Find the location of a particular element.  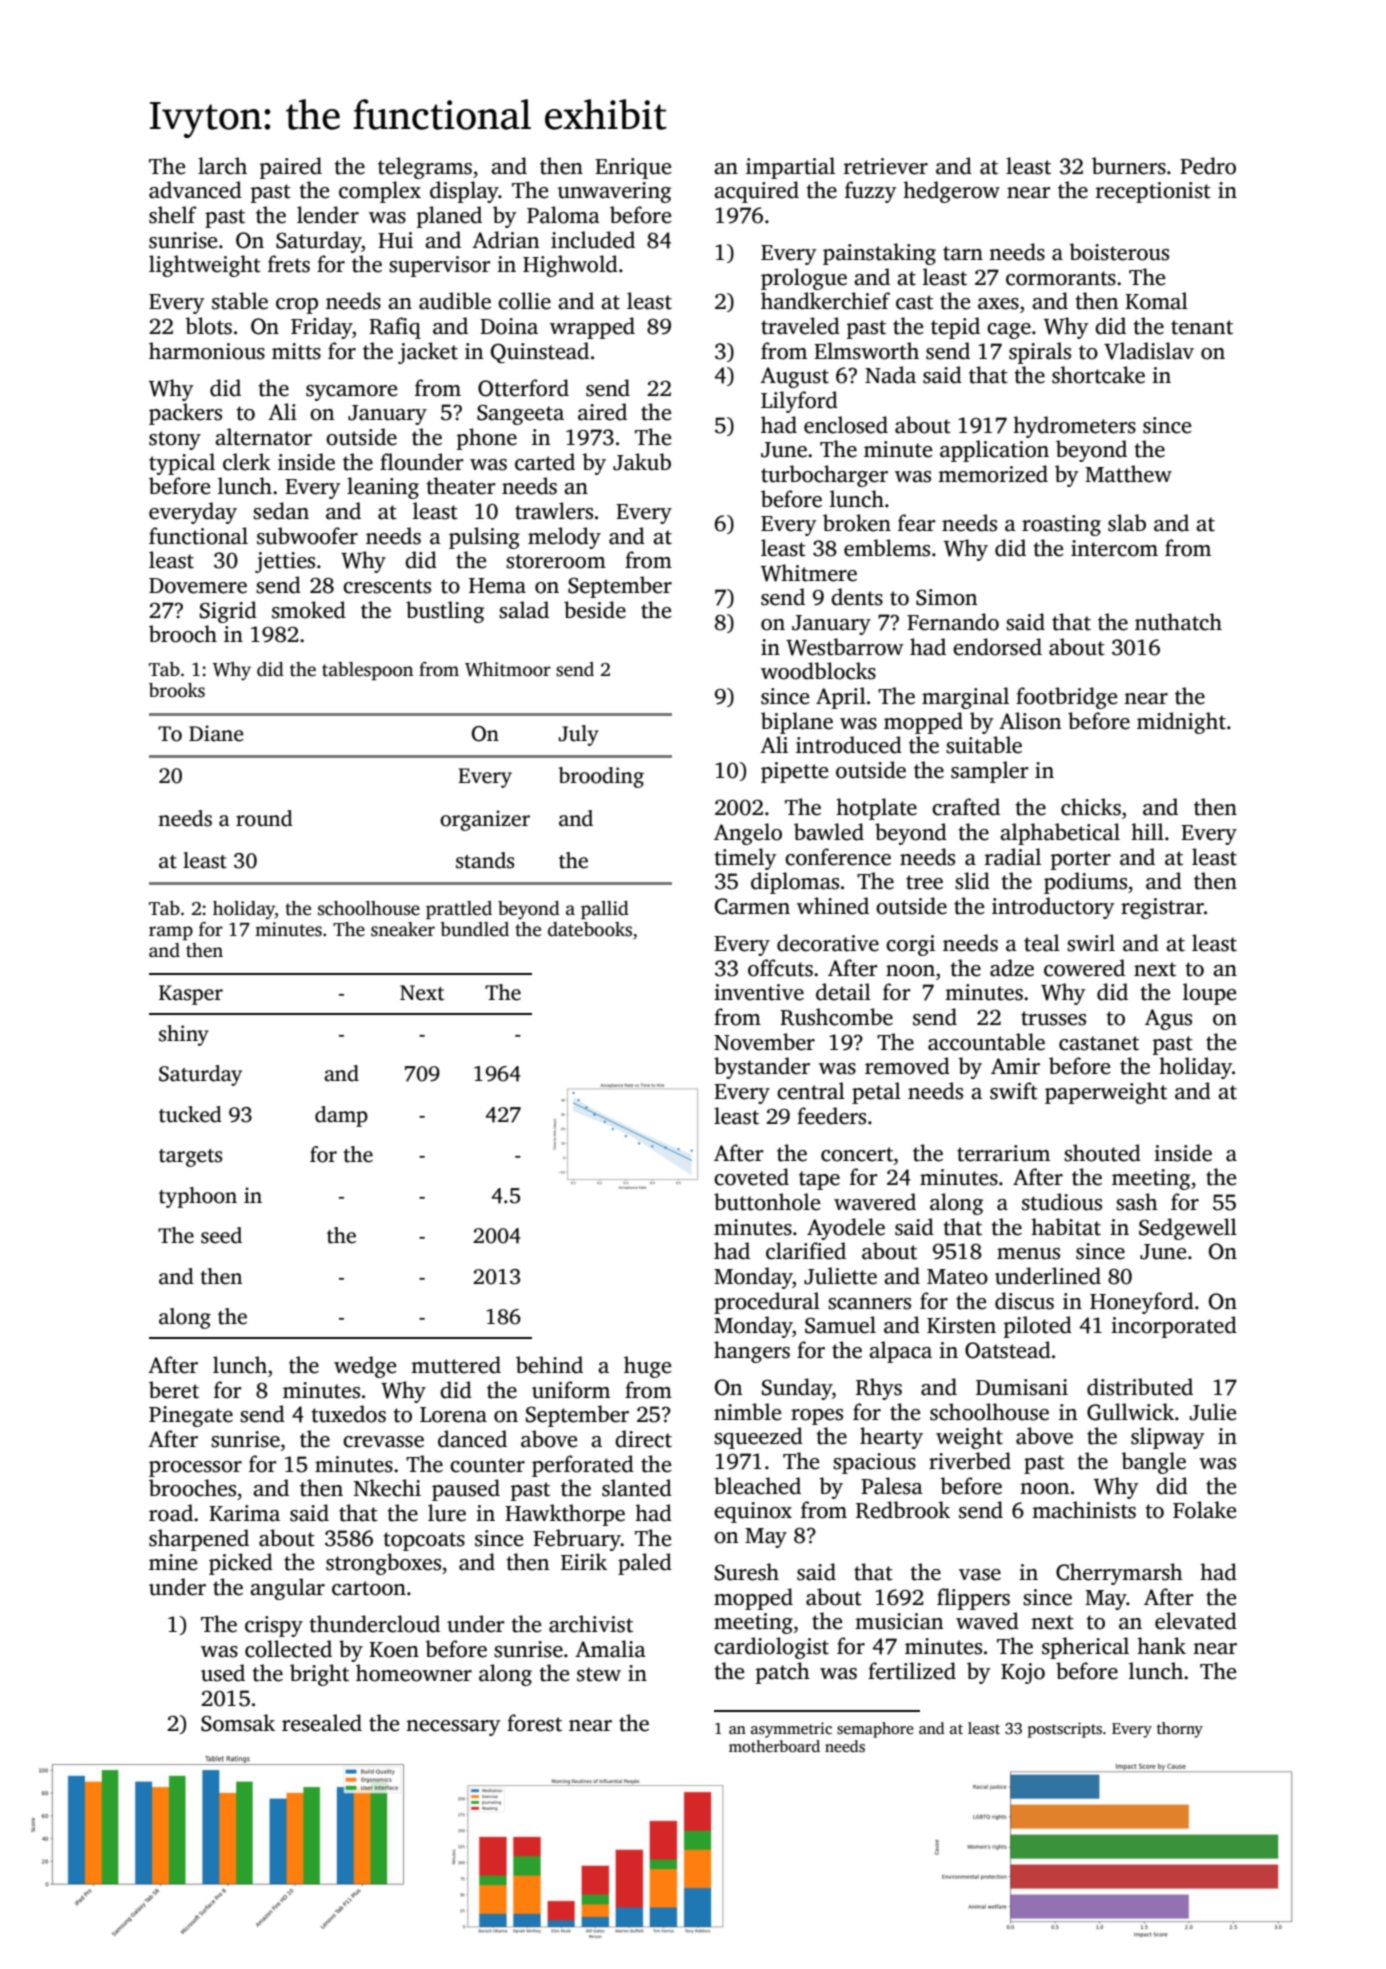

larch is located at coordinates (222, 166).
